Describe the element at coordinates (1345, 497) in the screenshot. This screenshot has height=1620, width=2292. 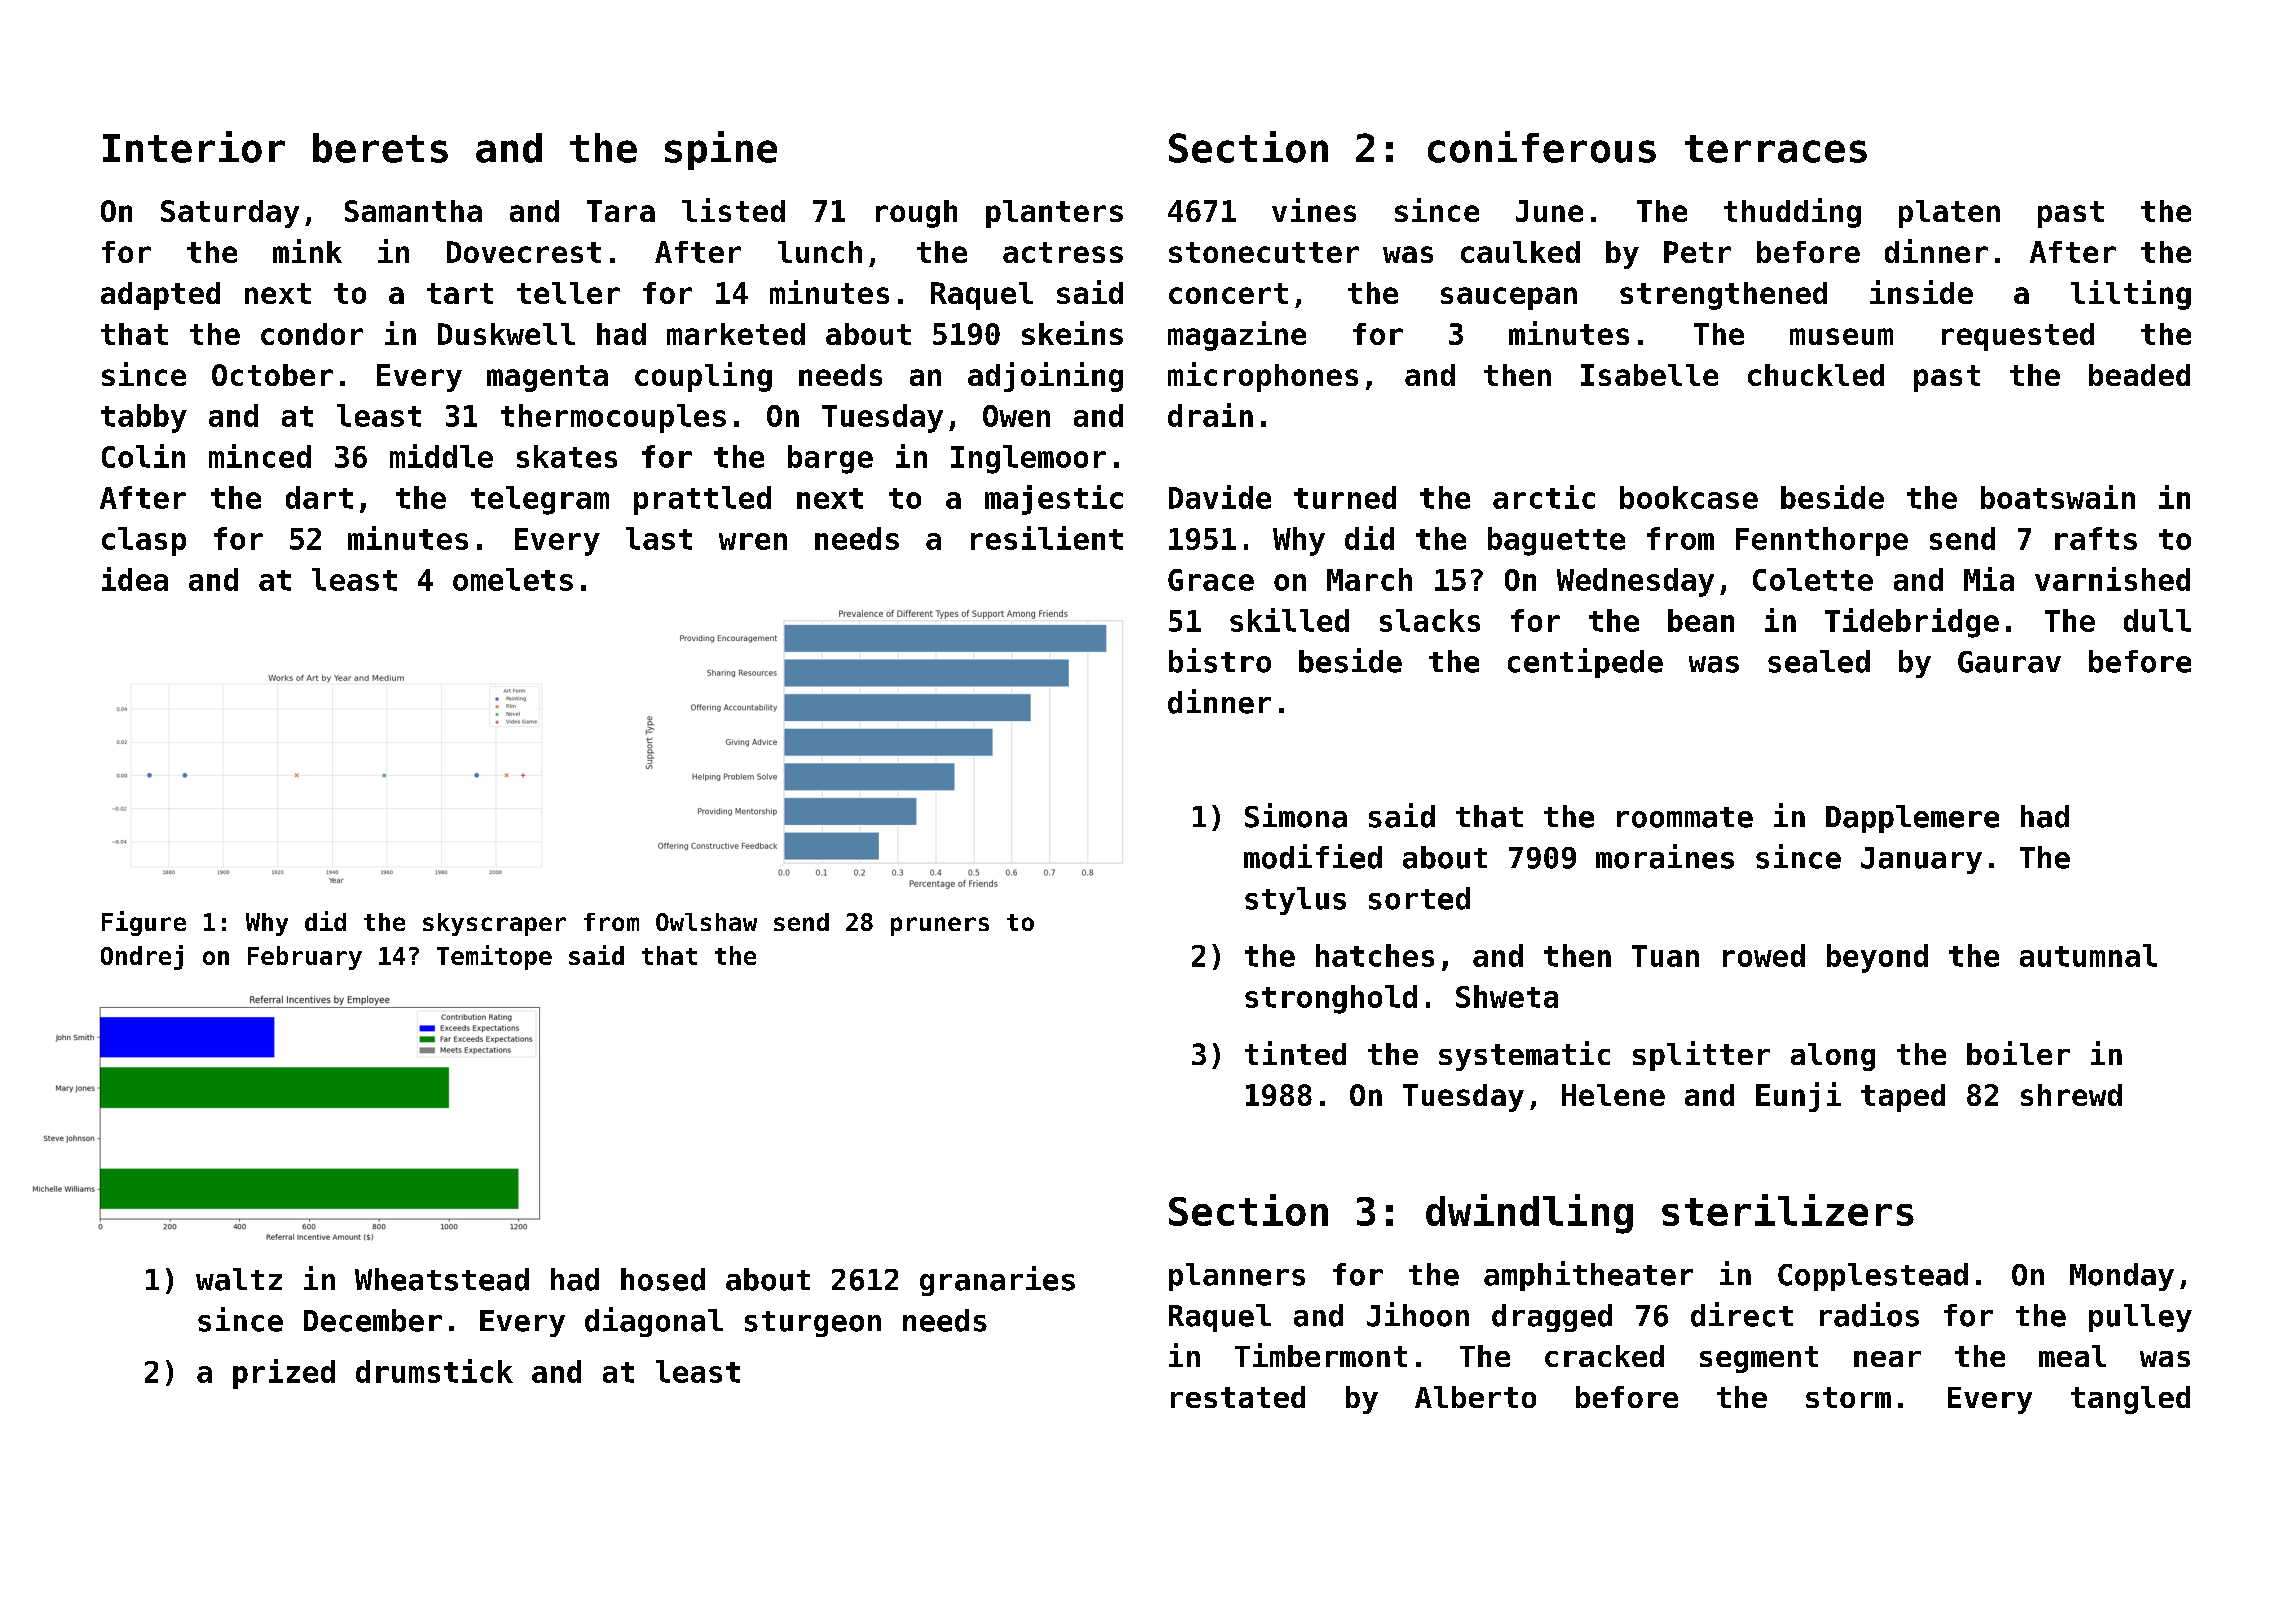
I see `turned` at that location.
